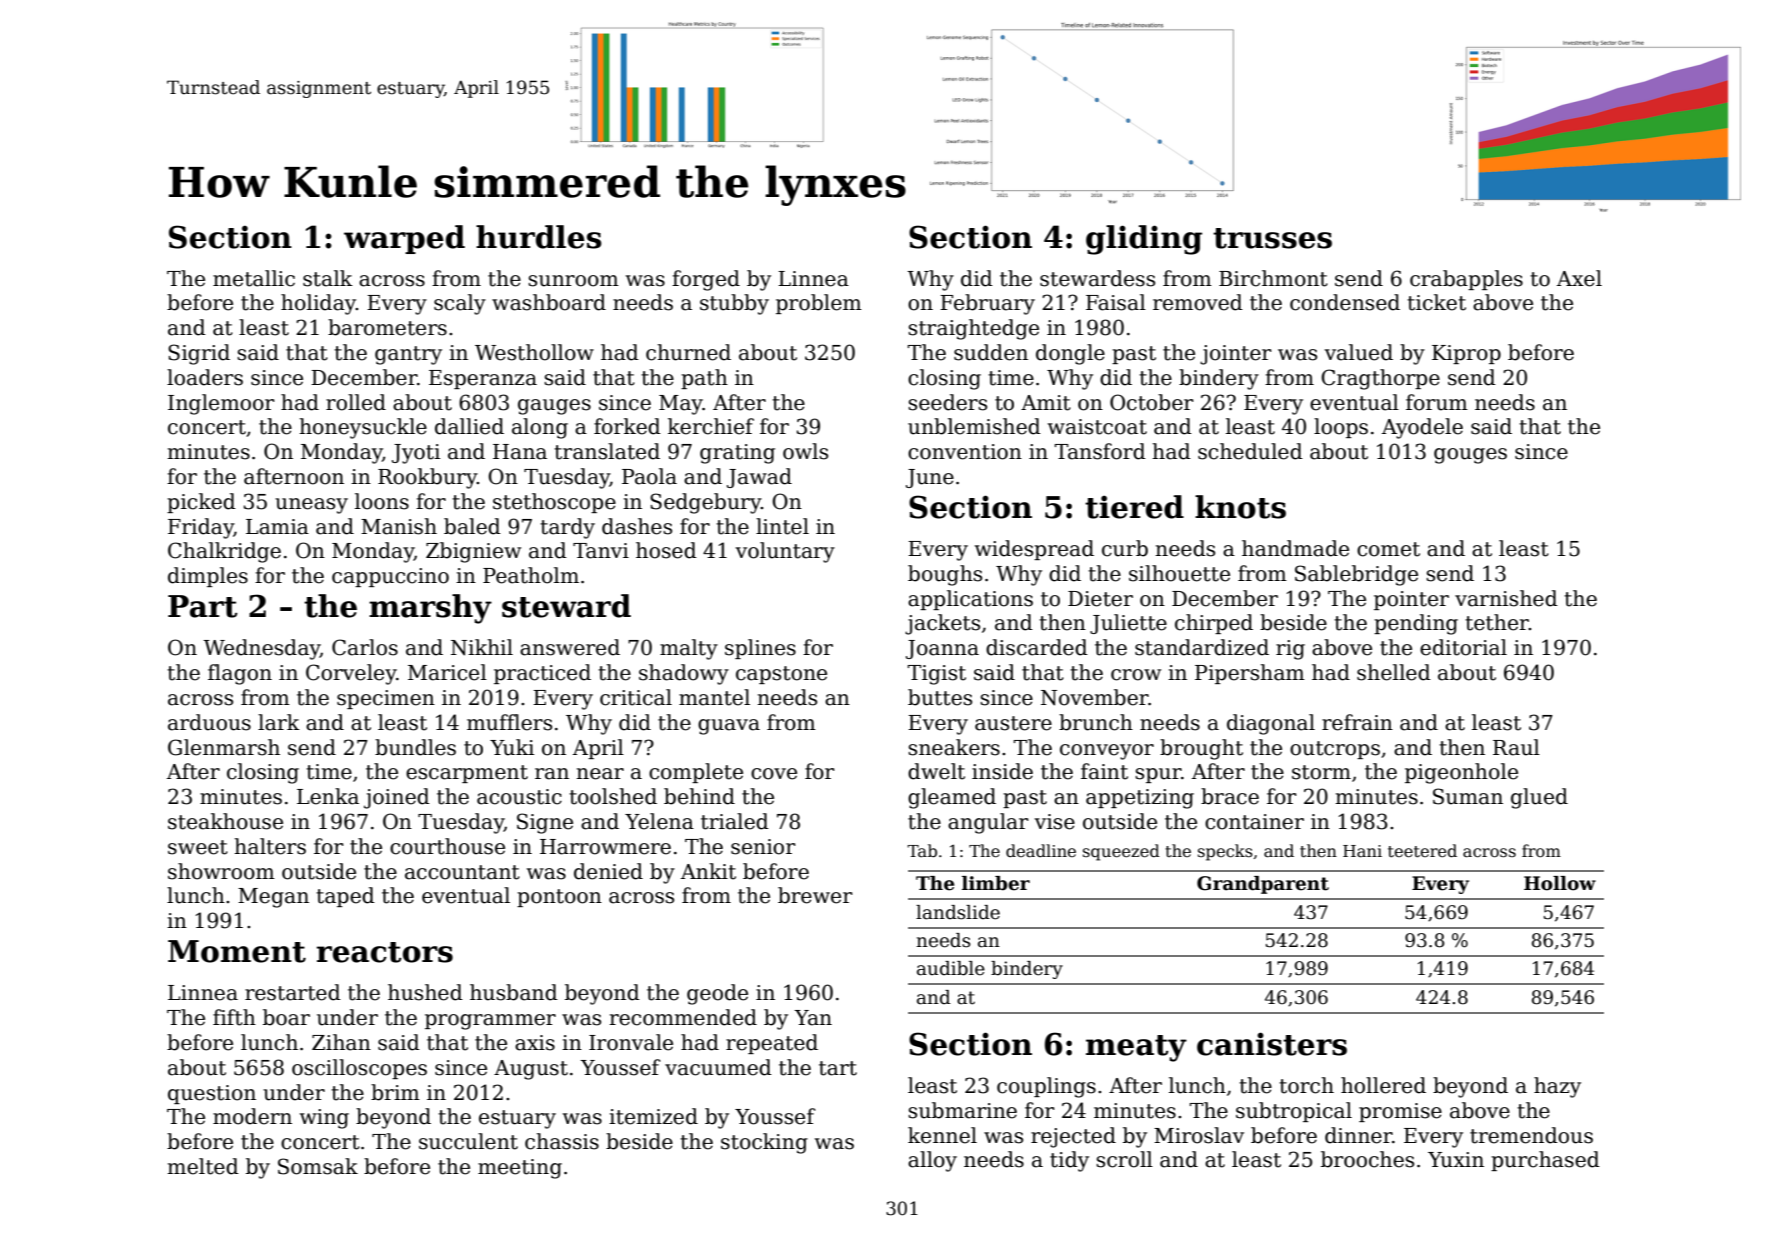  Describe the element at coordinates (509, 722) in the screenshot. I see `mufflers` at that location.
